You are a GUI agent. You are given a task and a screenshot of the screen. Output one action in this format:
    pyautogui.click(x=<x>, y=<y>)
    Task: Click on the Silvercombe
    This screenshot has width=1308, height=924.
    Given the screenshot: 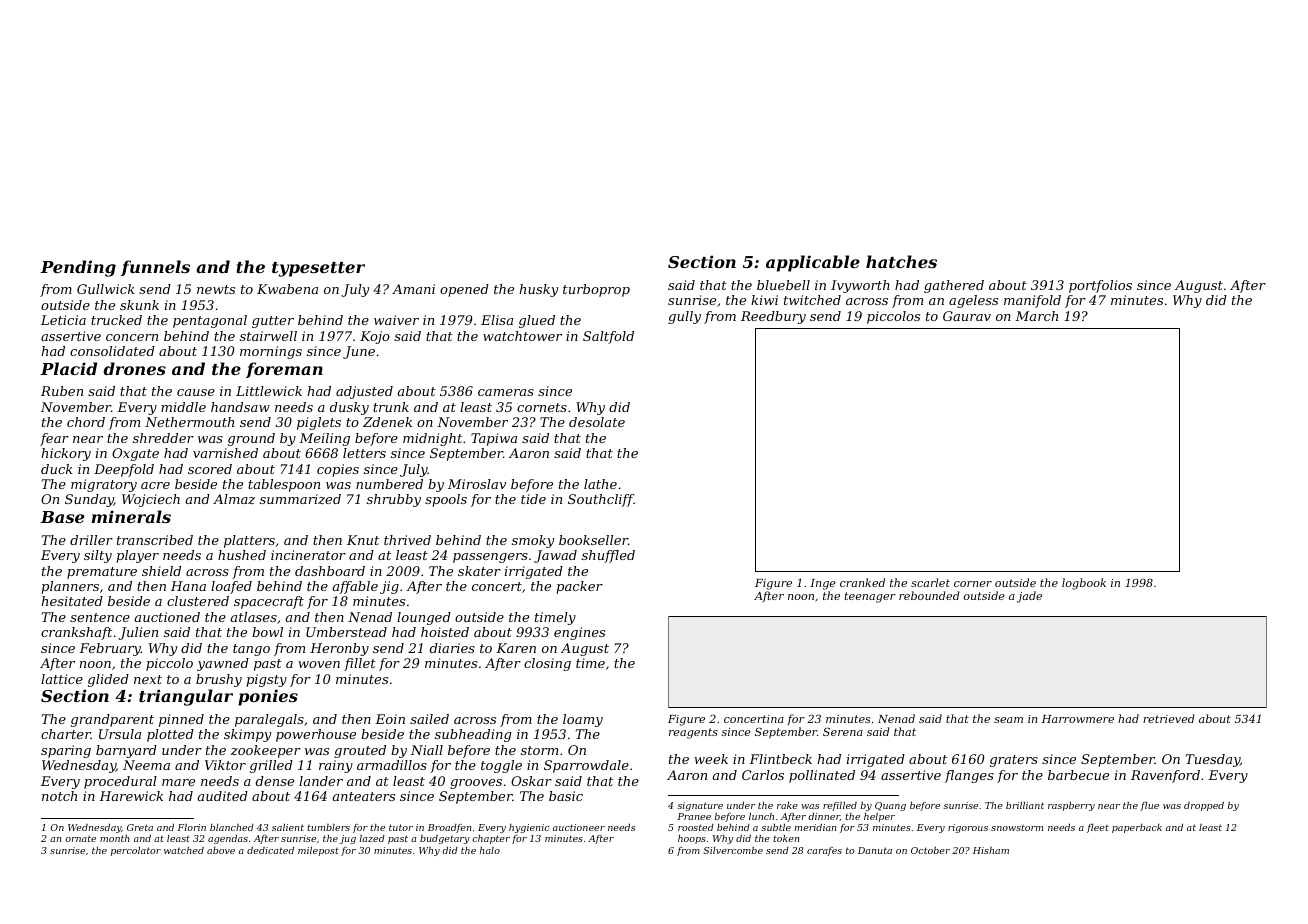 What is the action you would take?
    pyautogui.click(x=733, y=850)
